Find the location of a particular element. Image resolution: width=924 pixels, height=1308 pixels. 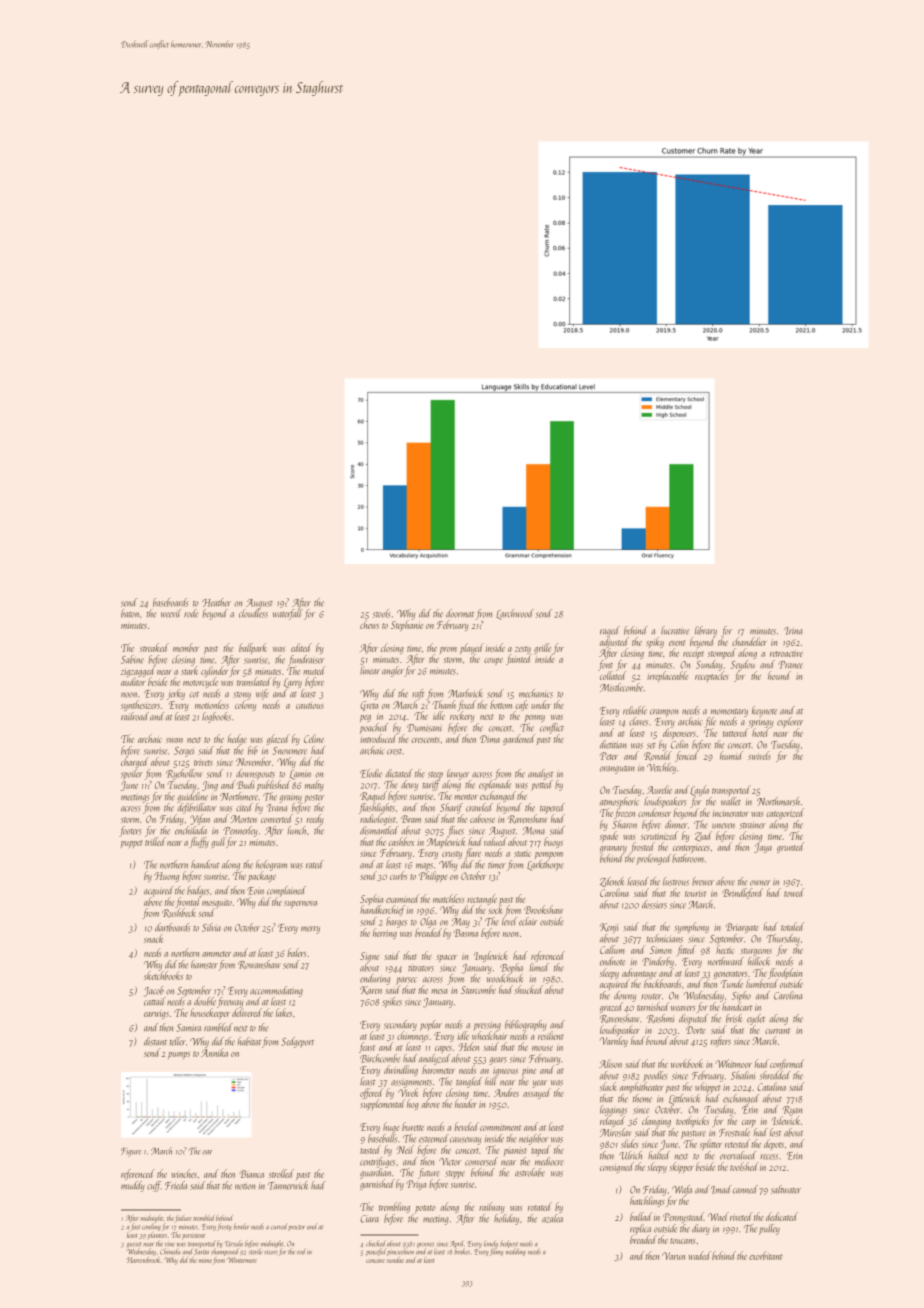

exorbitant is located at coordinates (765, 1255).
